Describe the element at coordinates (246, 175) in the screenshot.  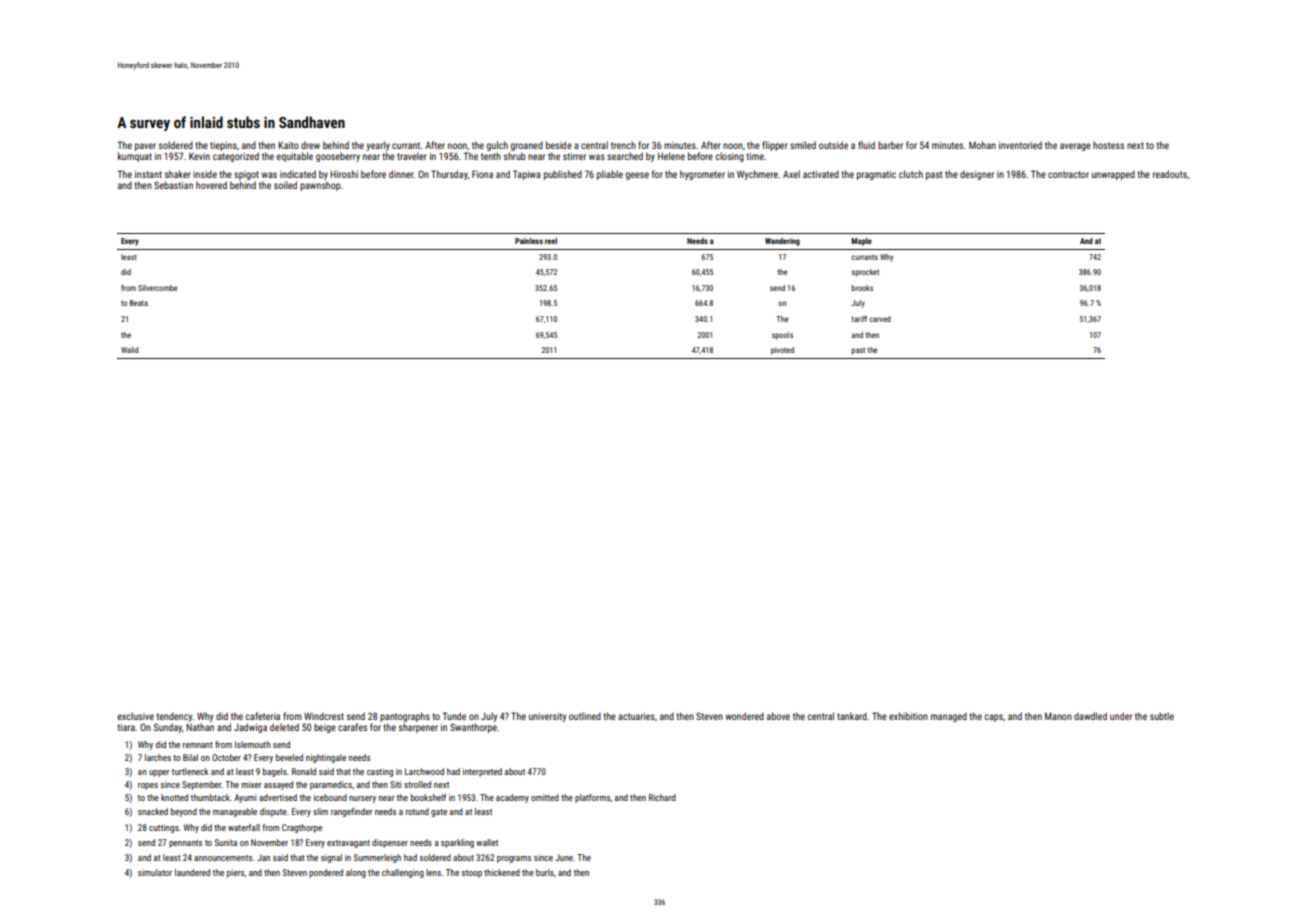
I see `spigot` at that location.
